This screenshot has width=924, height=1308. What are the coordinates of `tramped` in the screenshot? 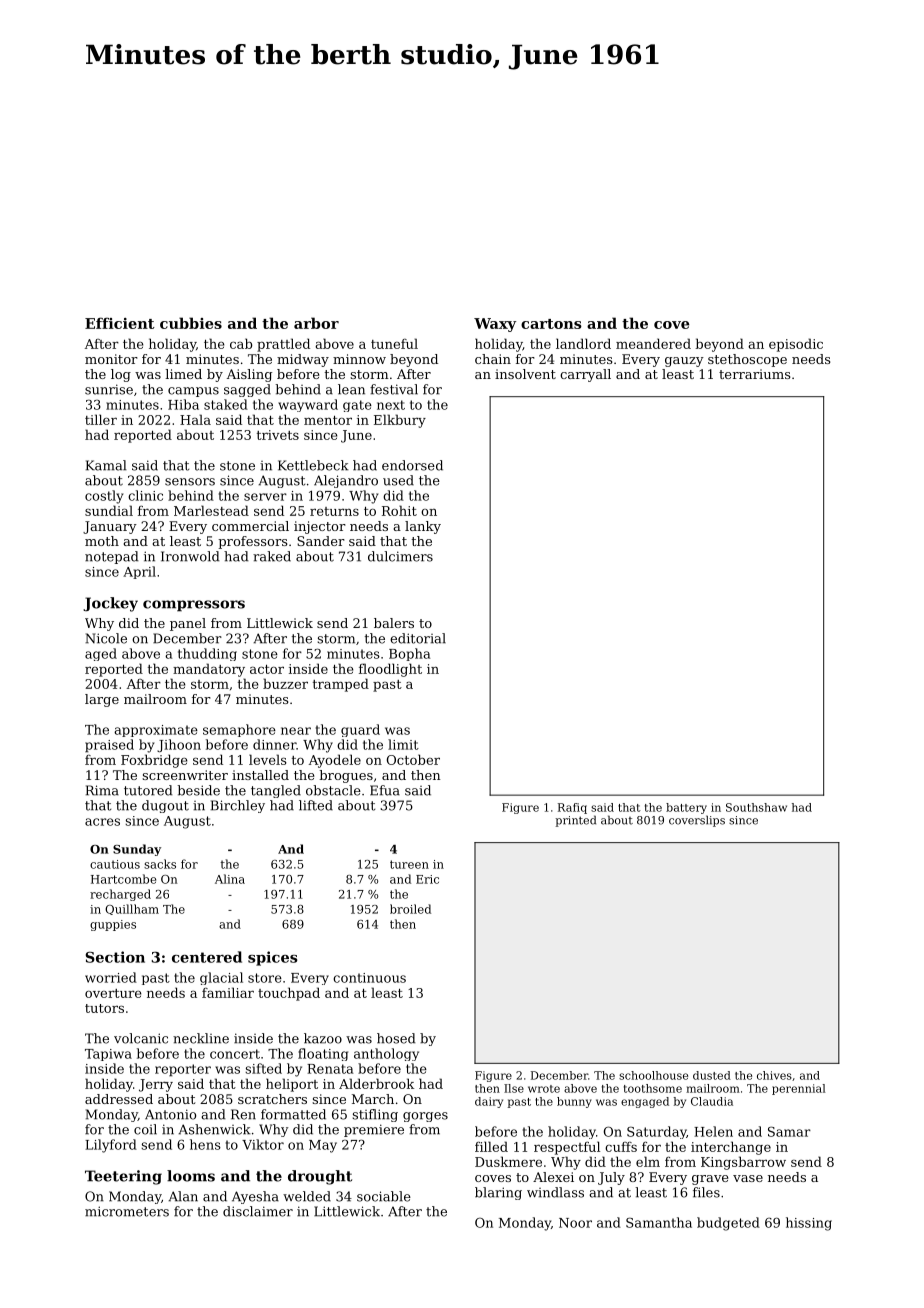 It's located at (341, 685).
